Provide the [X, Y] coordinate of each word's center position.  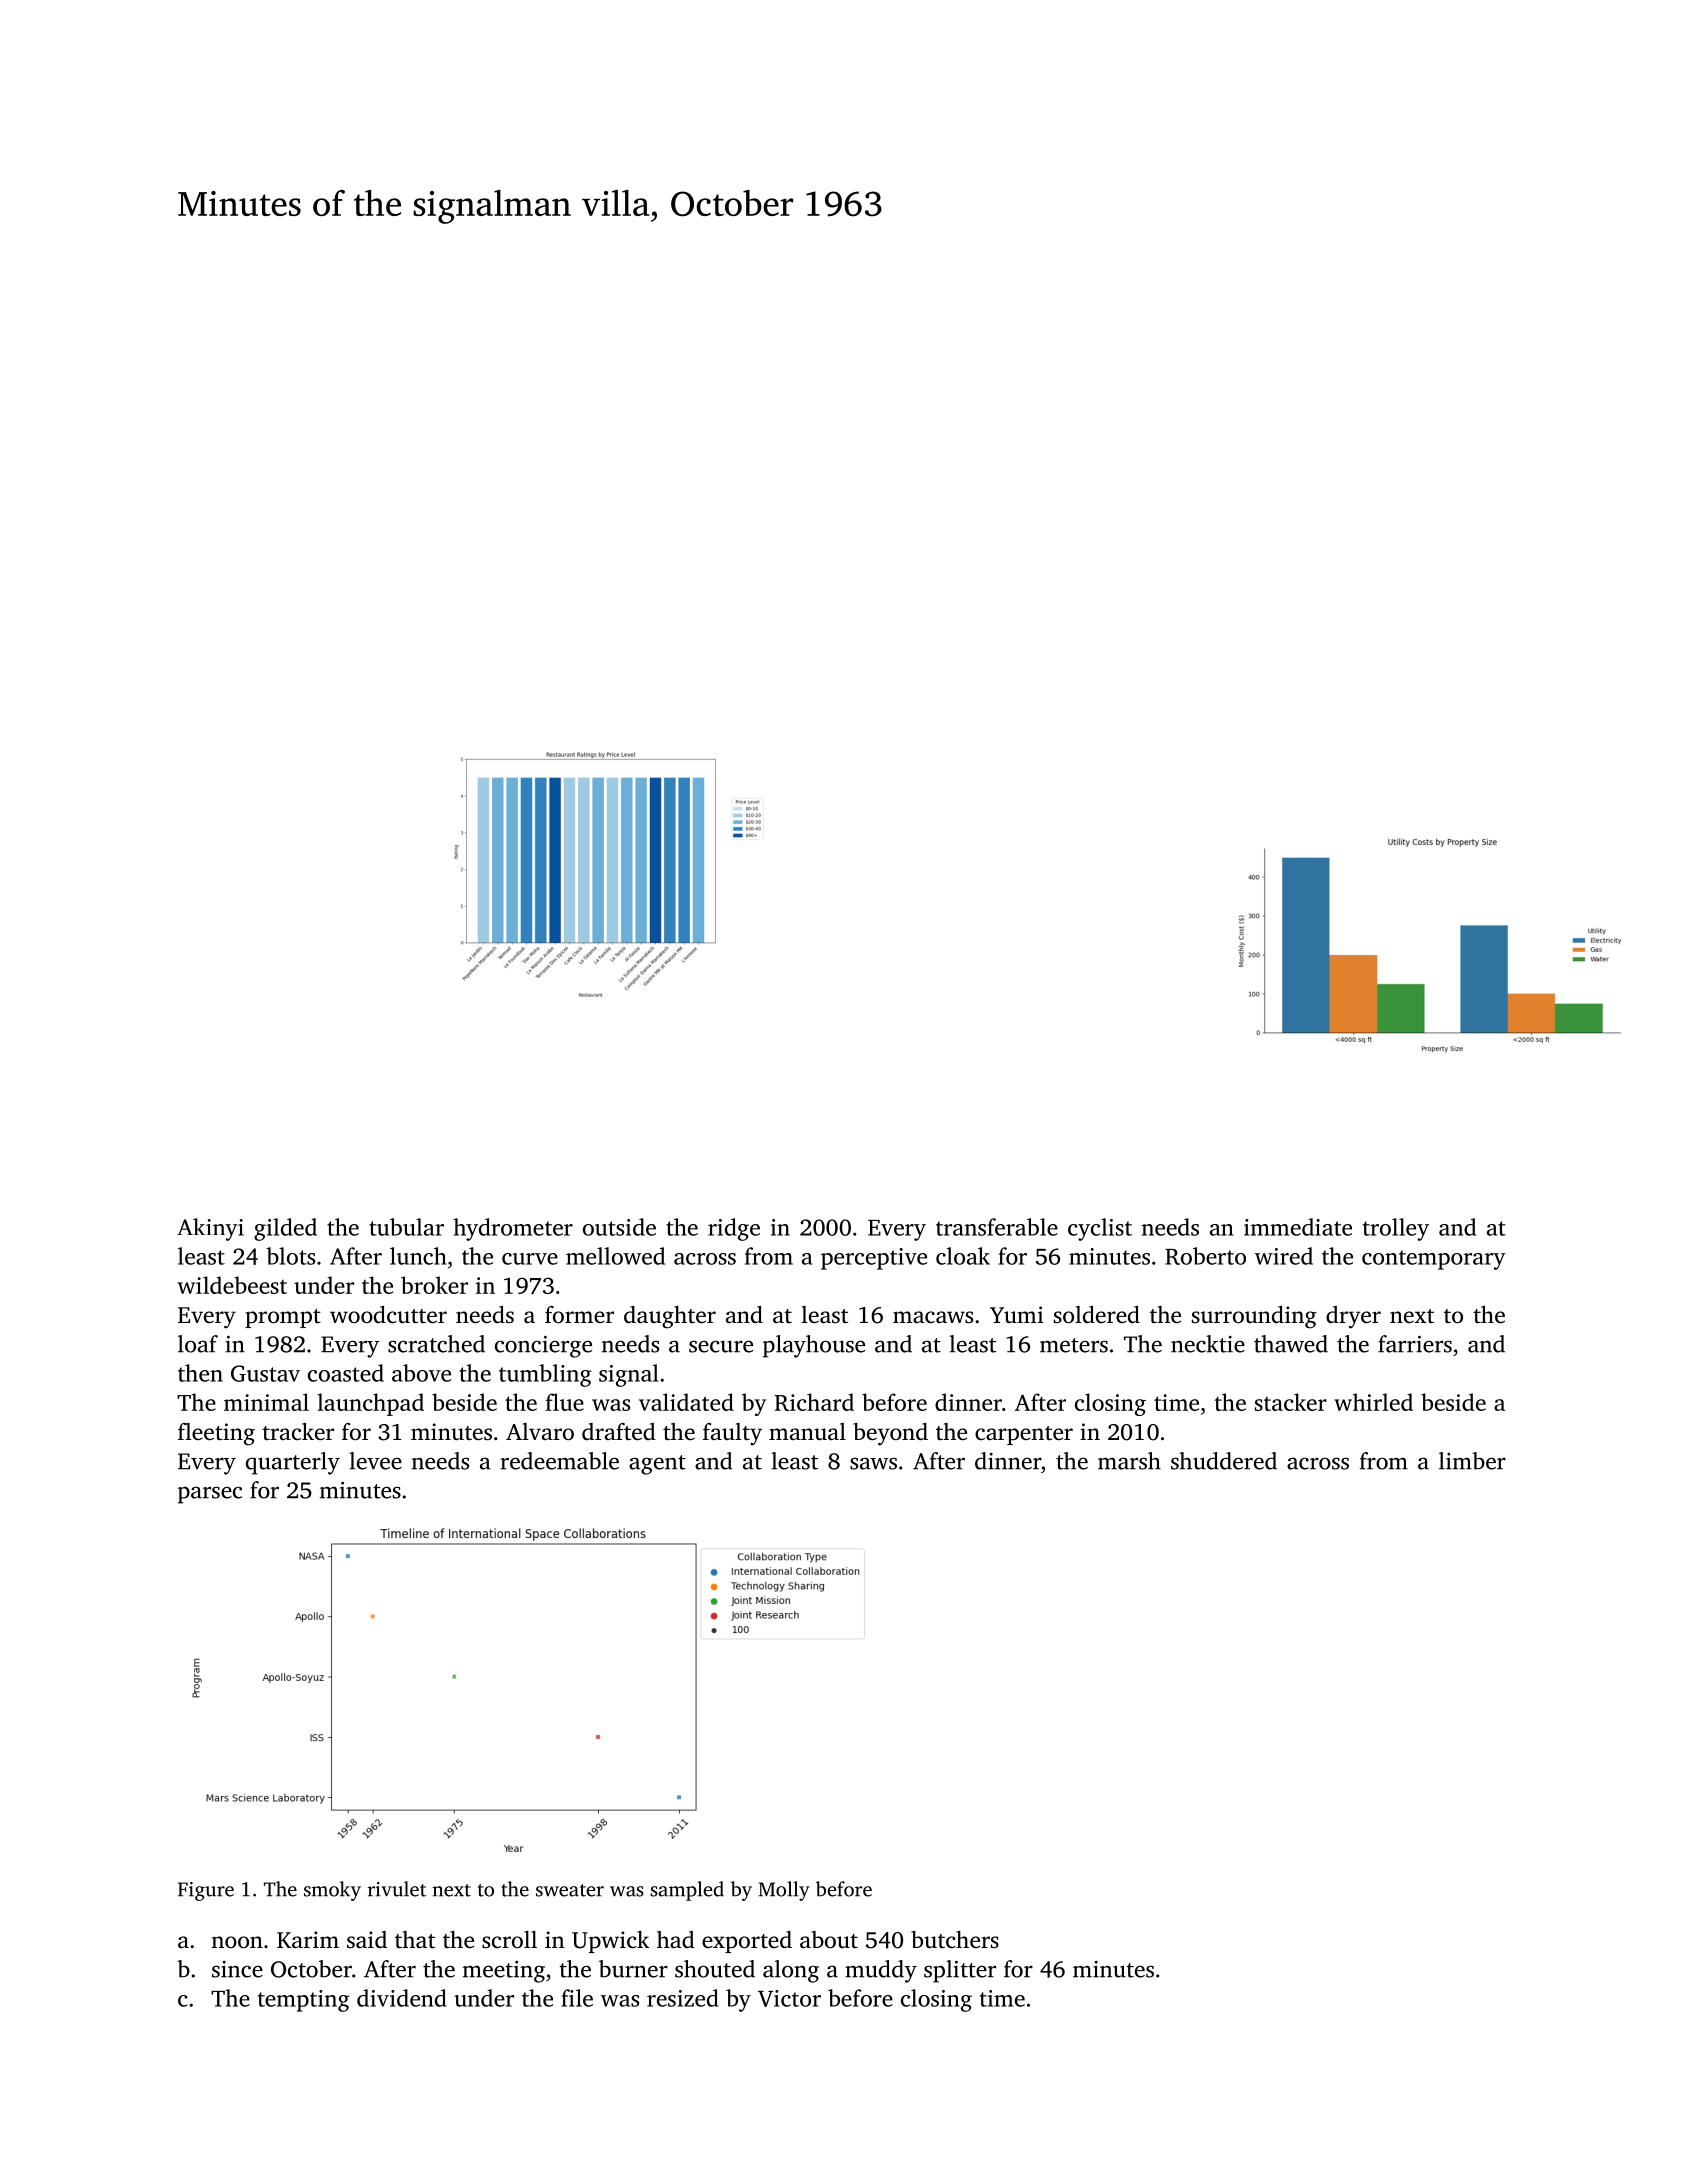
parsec [210, 1495]
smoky [332, 1891]
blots [290, 1256]
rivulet [397, 1889]
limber [1472, 1461]
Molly [784, 1891]
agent [657, 1465]
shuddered [1224, 1461]
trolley [1396, 1229]
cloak [963, 1256]
